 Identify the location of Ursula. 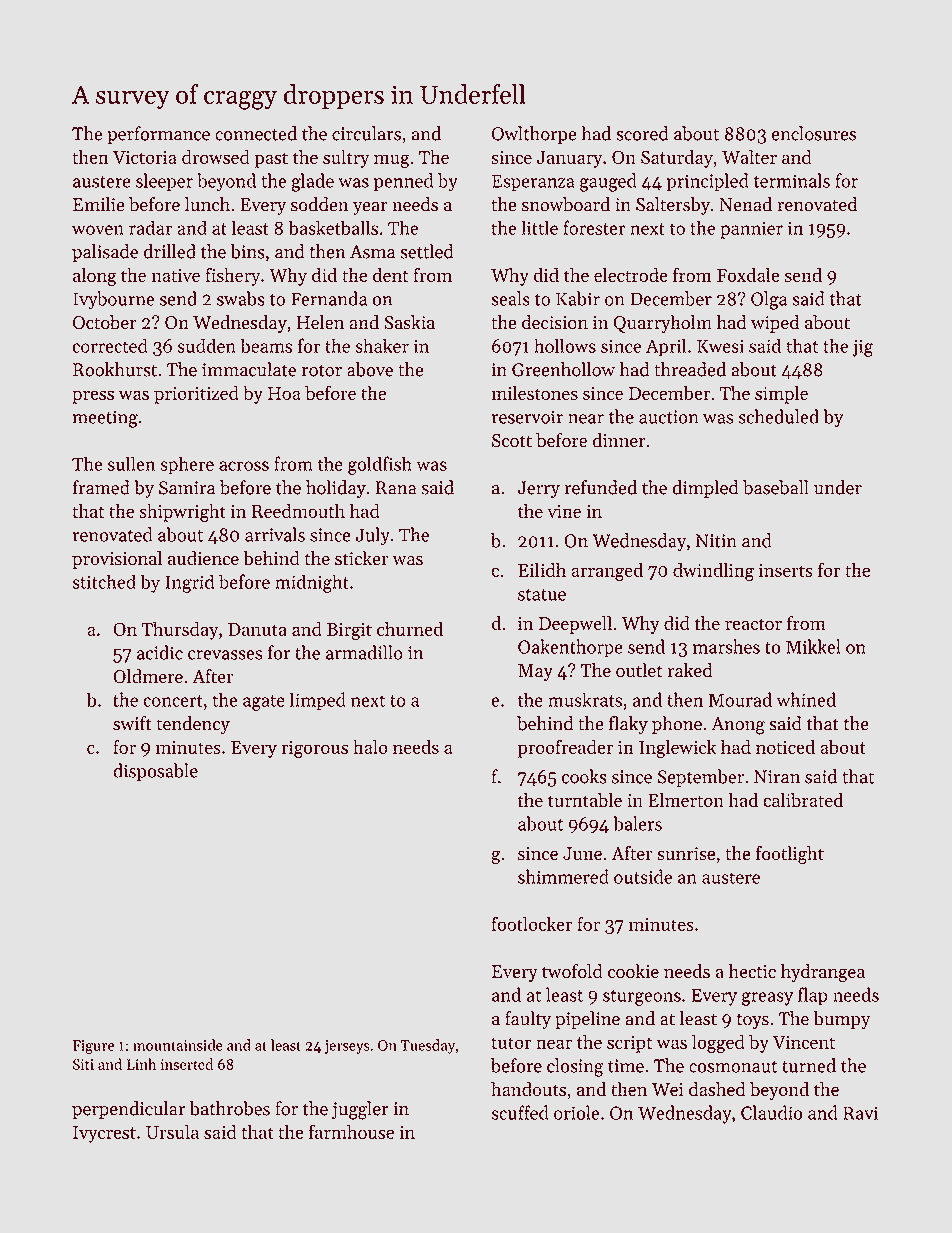
(172, 1131).
